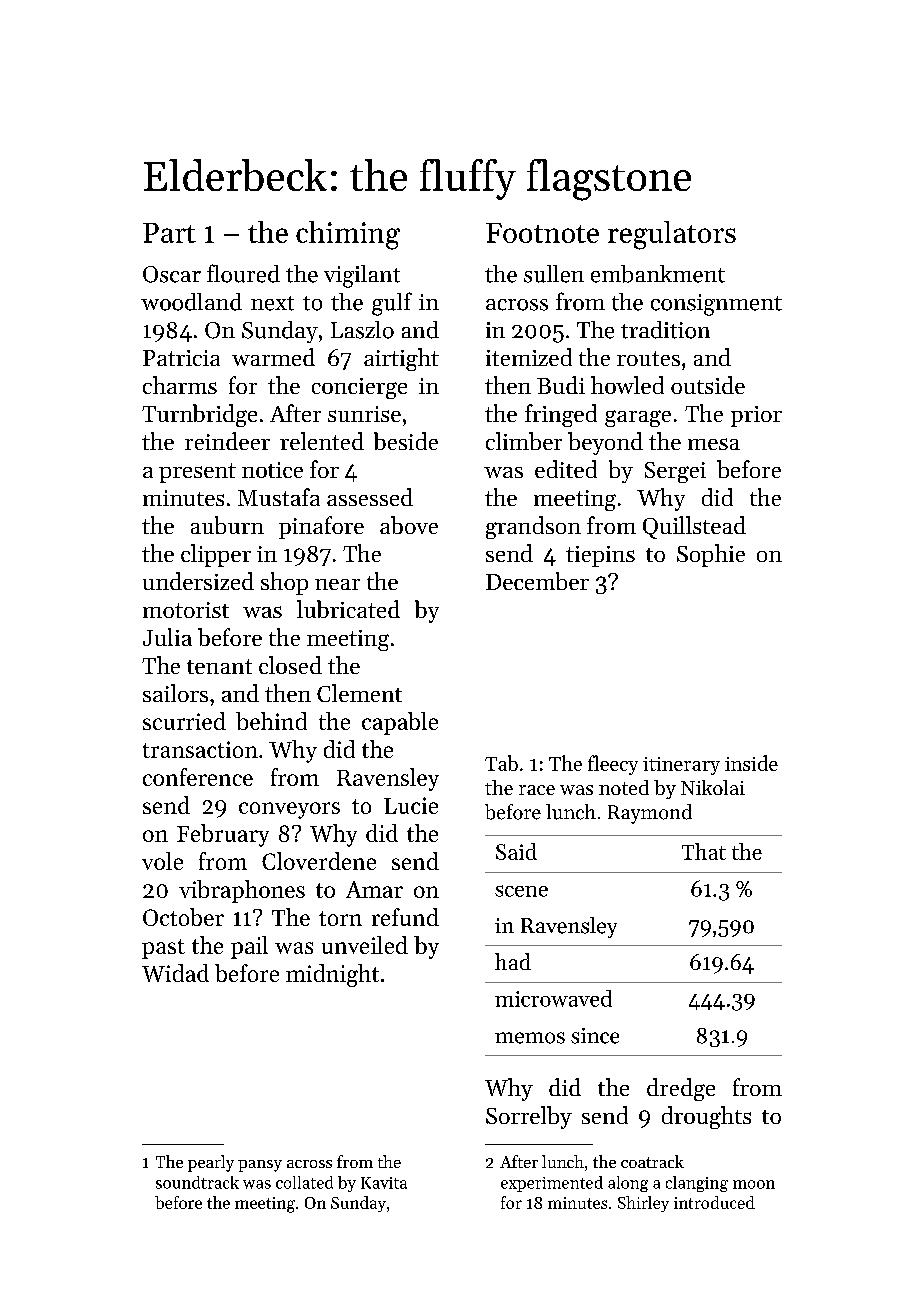 The image size is (924, 1311). What do you see at coordinates (711, 555) in the screenshot?
I see `Sophie` at bounding box center [711, 555].
